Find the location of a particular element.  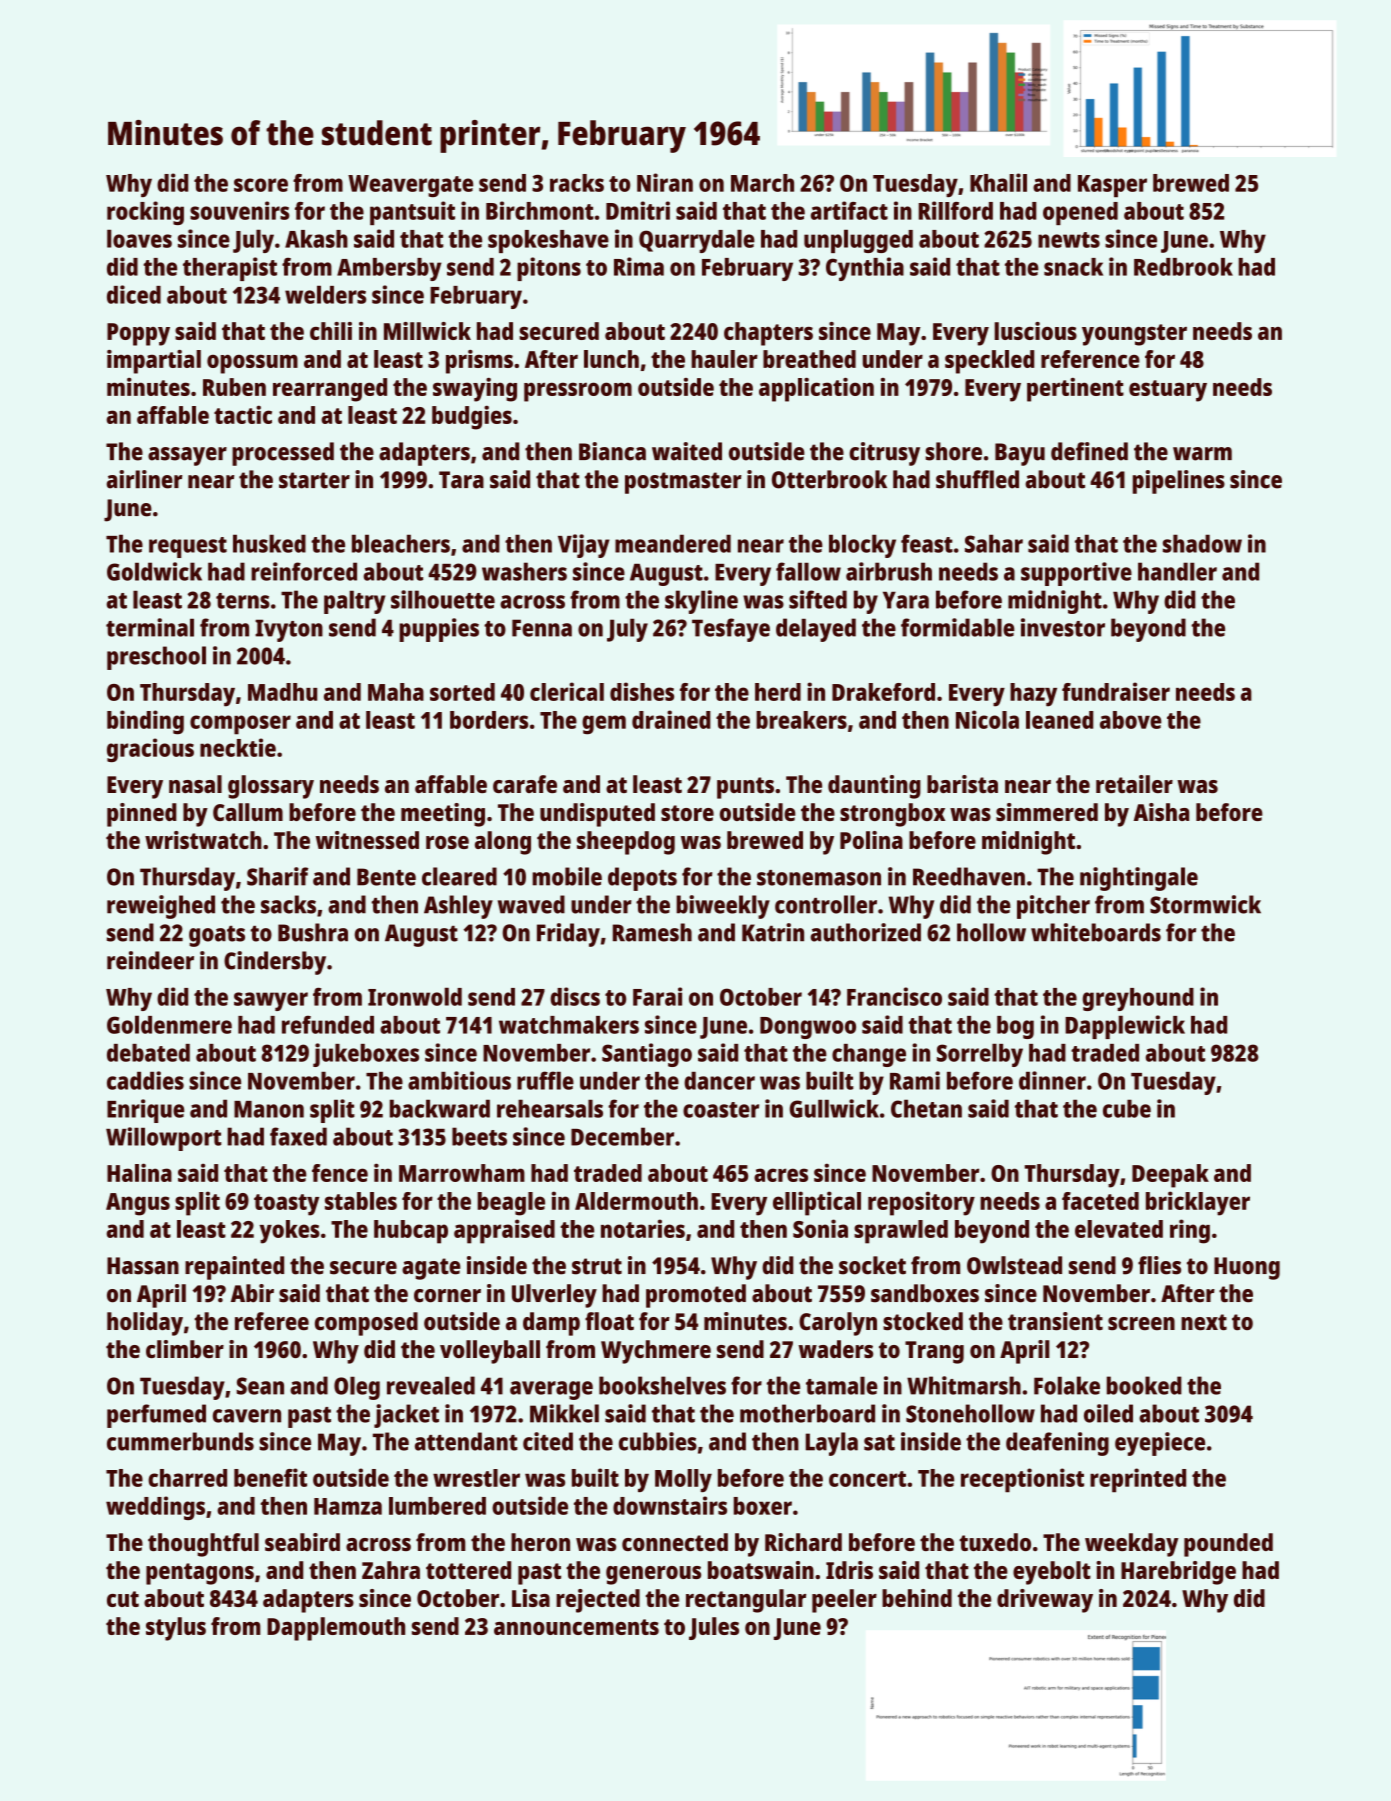

Quarrydale is located at coordinates (697, 241).
